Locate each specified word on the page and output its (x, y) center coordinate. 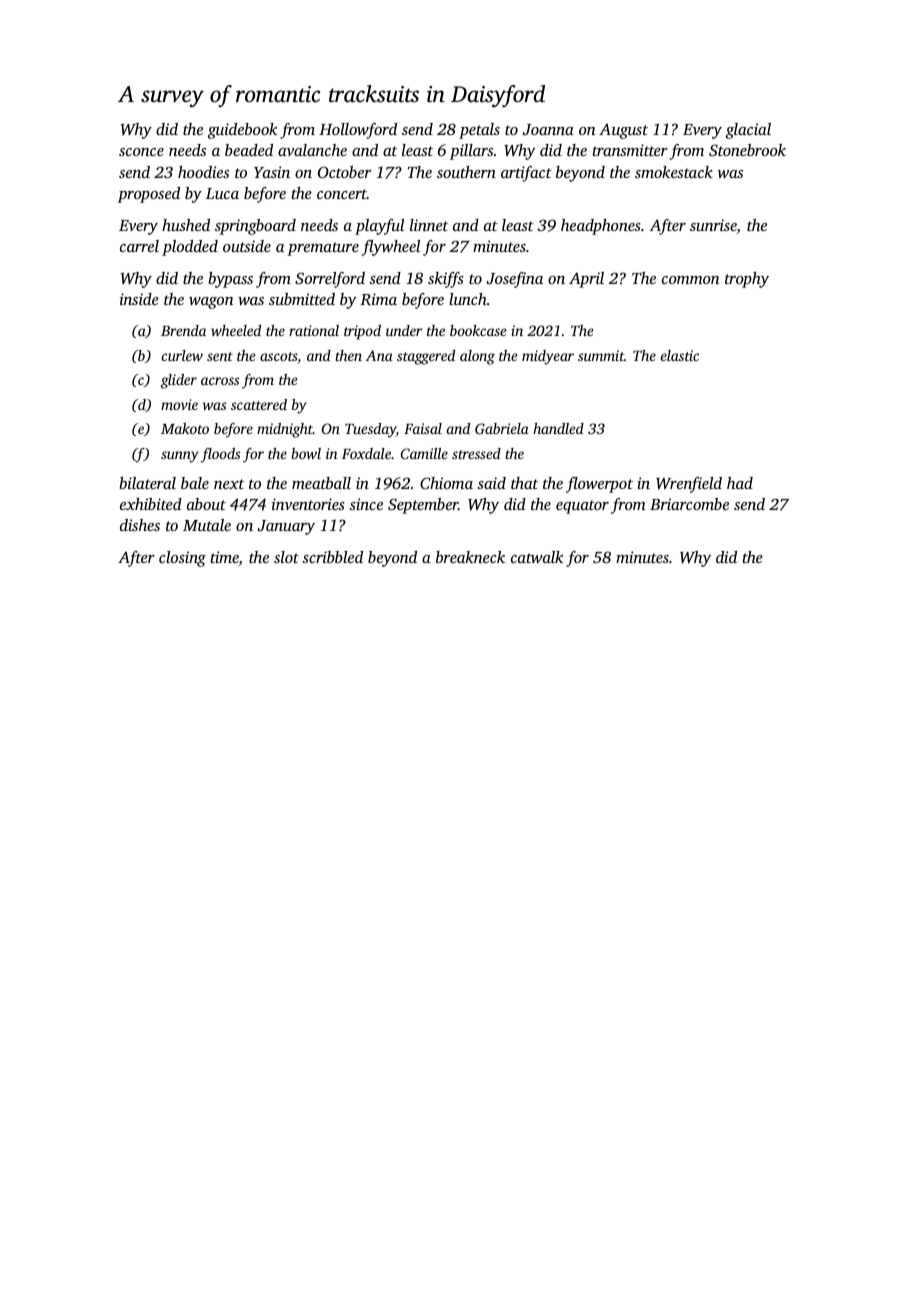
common (691, 280)
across (220, 381)
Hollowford (358, 131)
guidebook (243, 131)
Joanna (548, 129)
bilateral (147, 483)
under (404, 330)
